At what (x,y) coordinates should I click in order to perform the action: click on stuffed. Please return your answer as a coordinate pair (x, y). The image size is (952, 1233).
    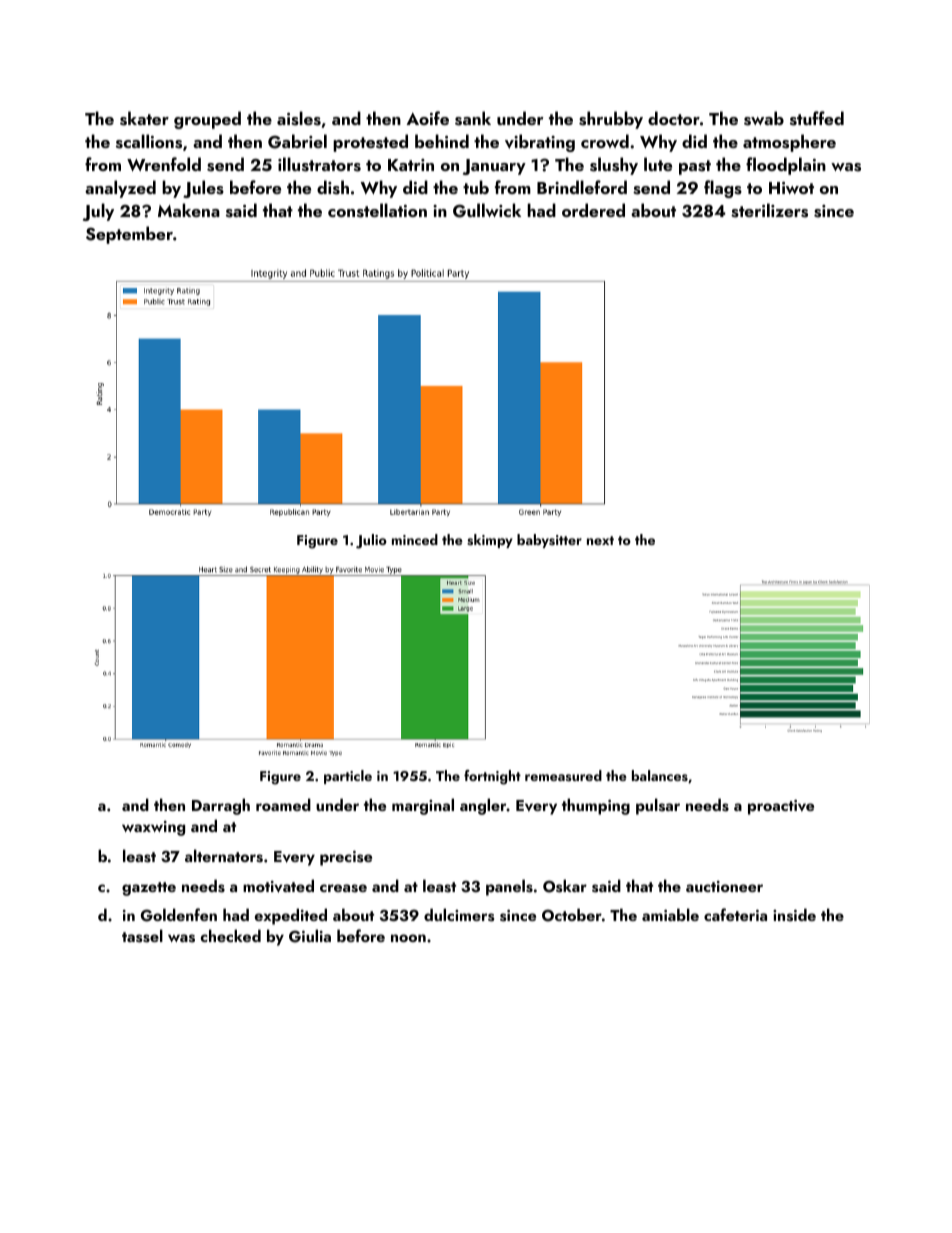
    Looking at the image, I should click on (817, 118).
